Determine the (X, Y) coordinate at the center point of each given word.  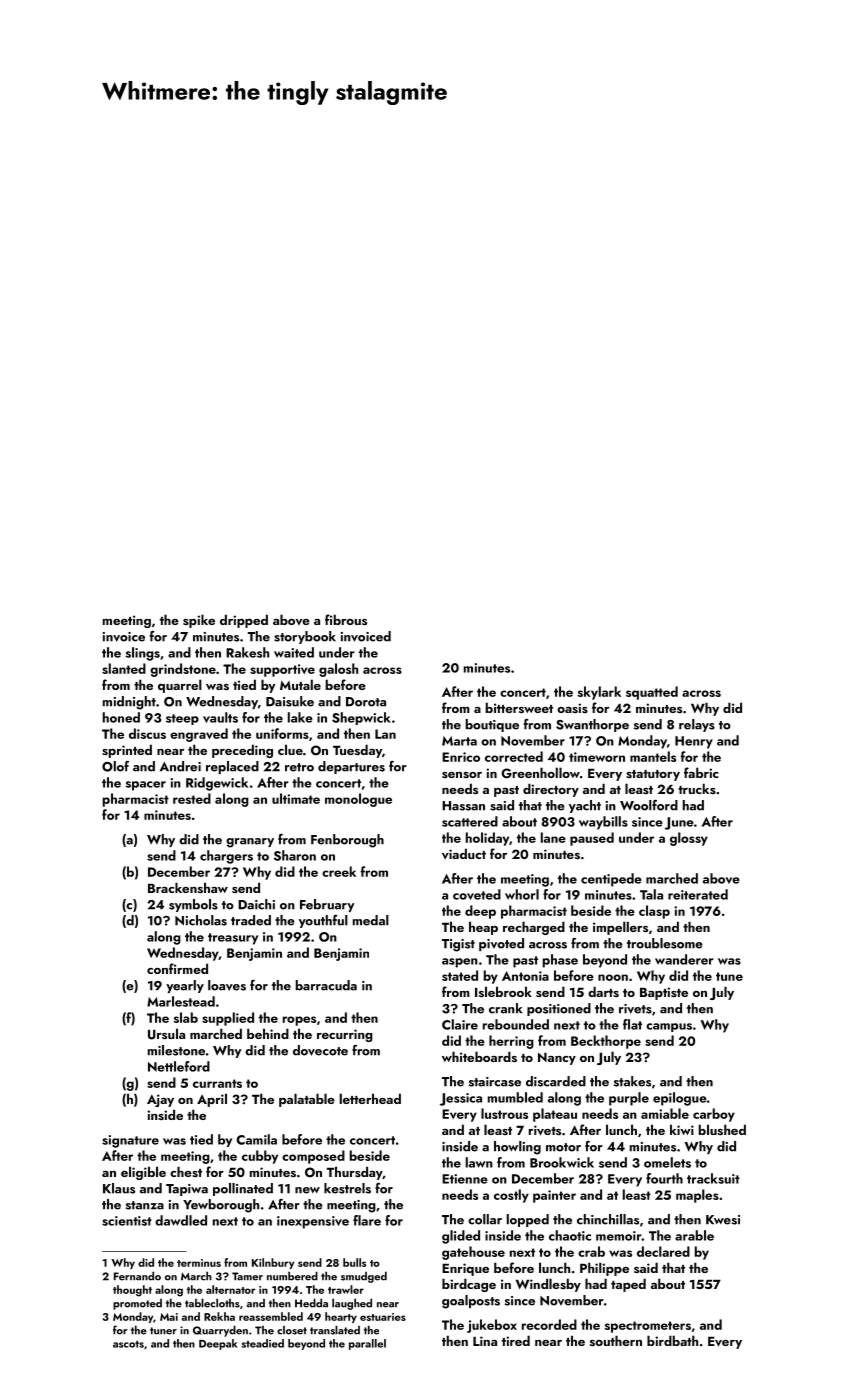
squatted (652, 693)
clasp (654, 912)
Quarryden (220, 1331)
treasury (233, 939)
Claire (460, 1024)
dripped (244, 621)
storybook (305, 637)
